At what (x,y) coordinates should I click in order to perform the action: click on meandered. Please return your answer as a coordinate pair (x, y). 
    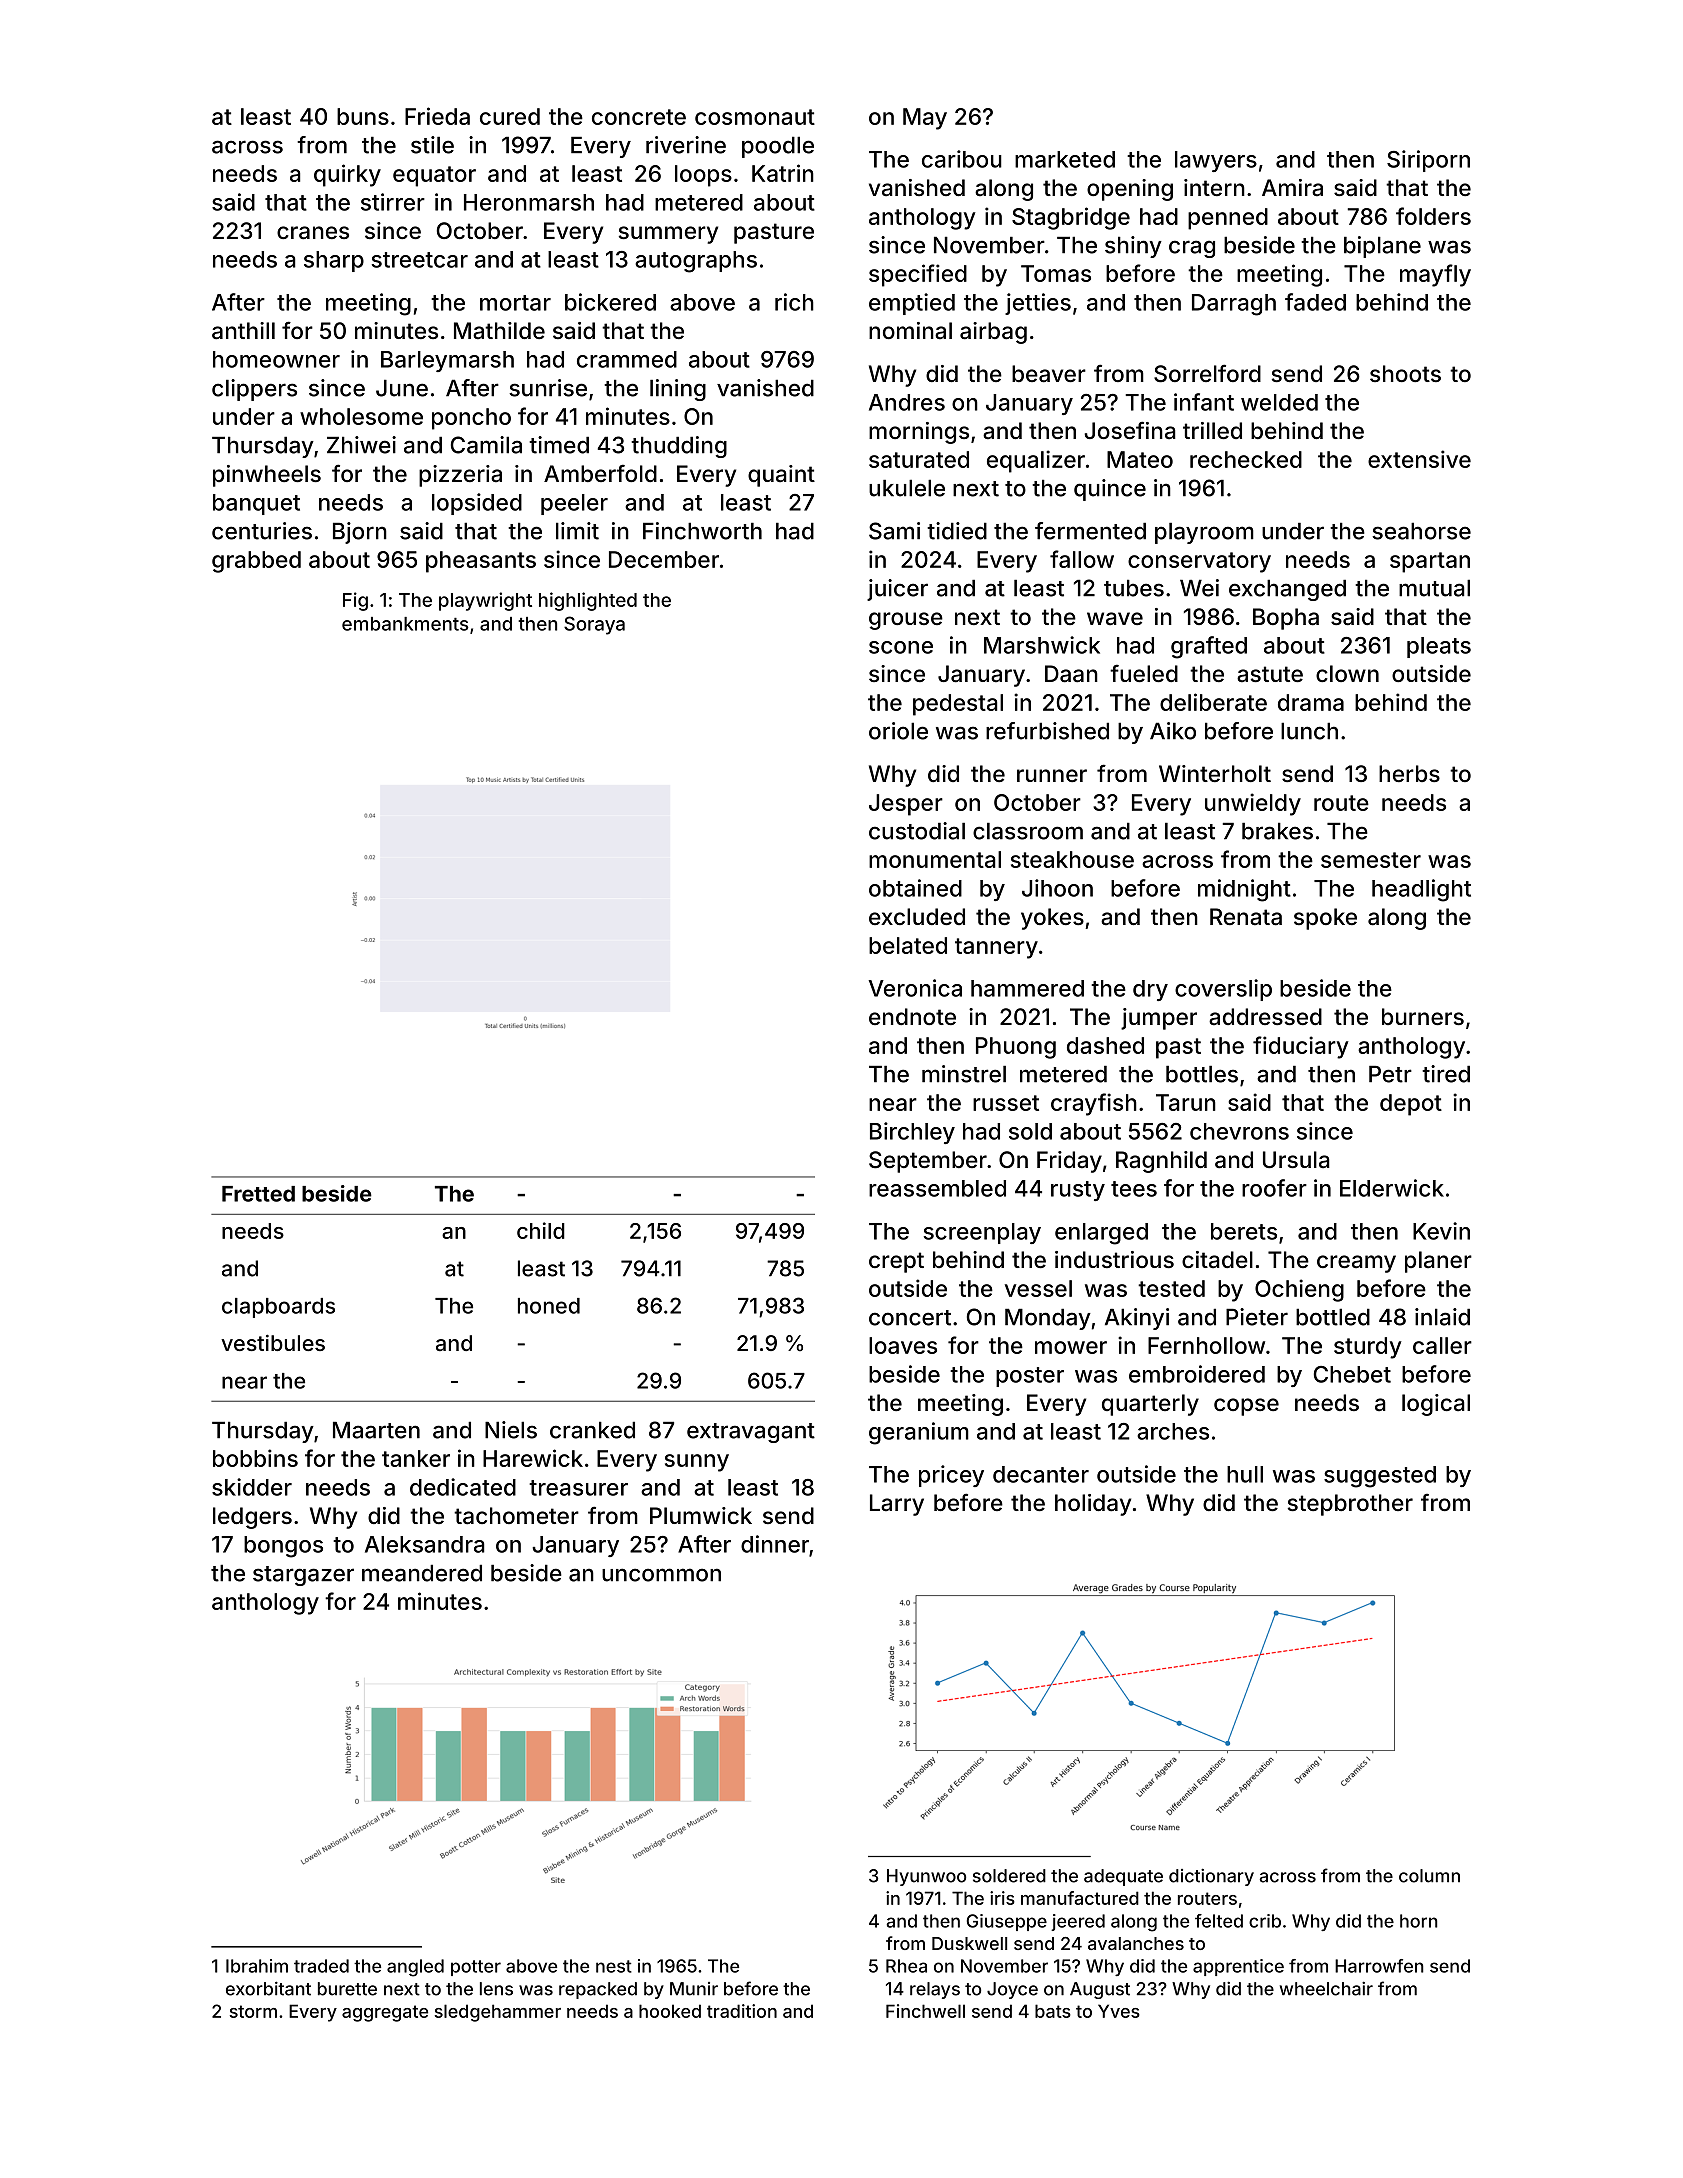
    Looking at the image, I should click on (422, 1573).
